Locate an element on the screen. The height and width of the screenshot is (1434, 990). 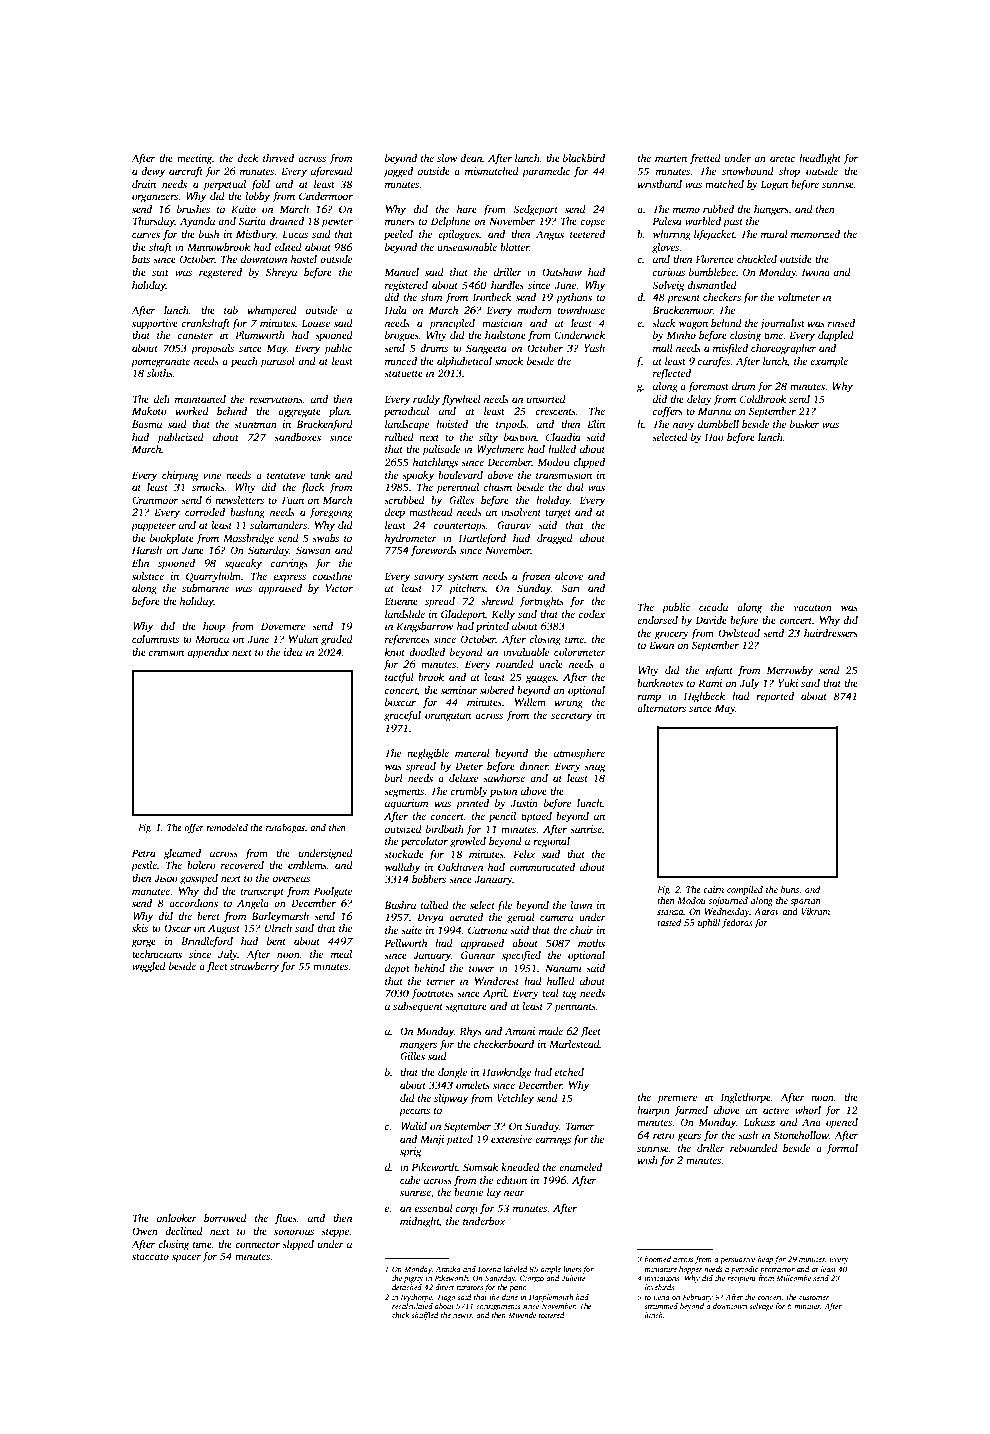
chuckled is located at coordinates (757, 259).
